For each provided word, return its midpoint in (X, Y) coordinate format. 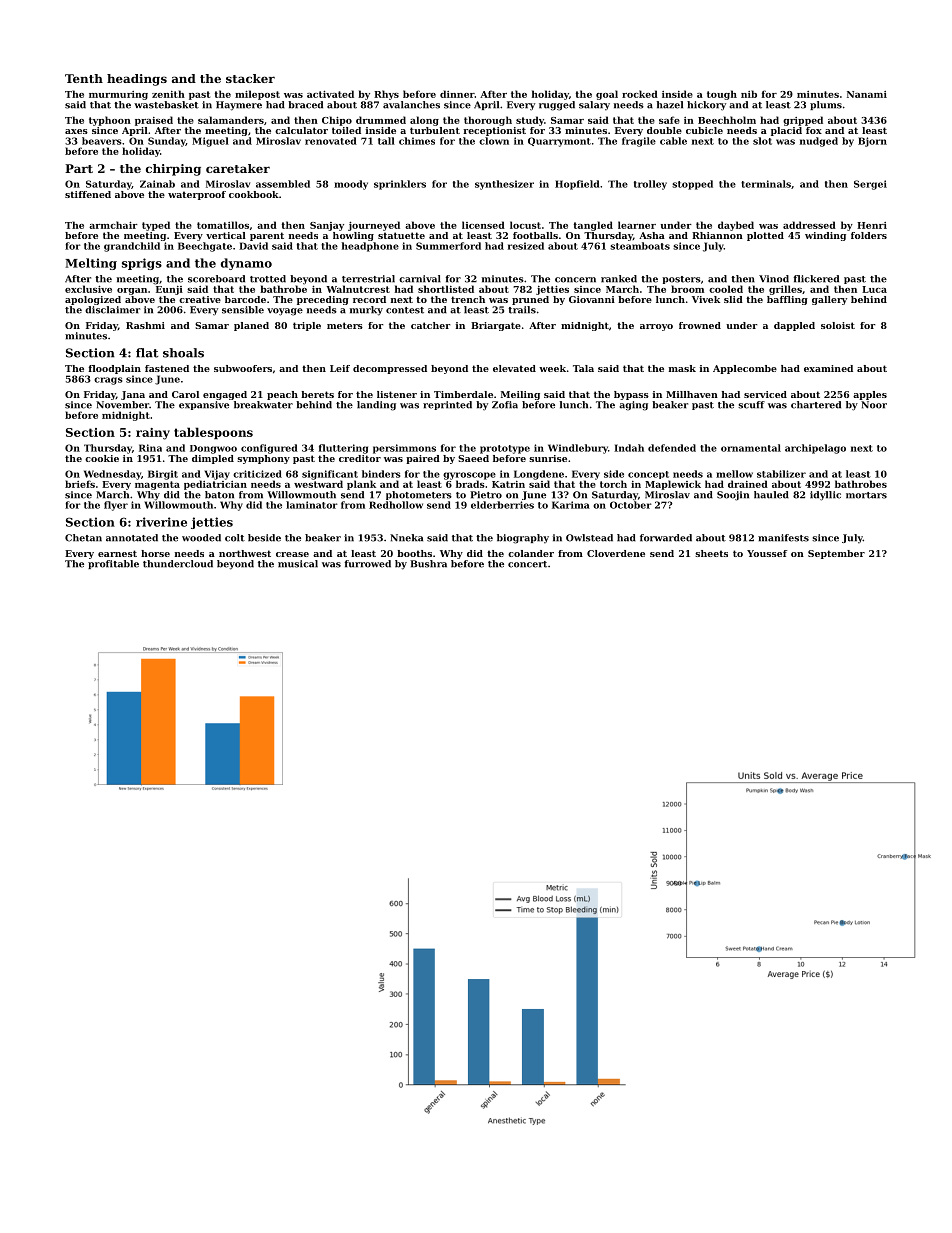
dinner (457, 94)
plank (361, 485)
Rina (150, 448)
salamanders (231, 120)
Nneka (406, 538)
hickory (706, 106)
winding (825, 236)
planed (251, 326)
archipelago (815, 449)
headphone (370, 247)
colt (235, 538)
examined (828, 368)
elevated (514, 368)
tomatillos (223, 225)
